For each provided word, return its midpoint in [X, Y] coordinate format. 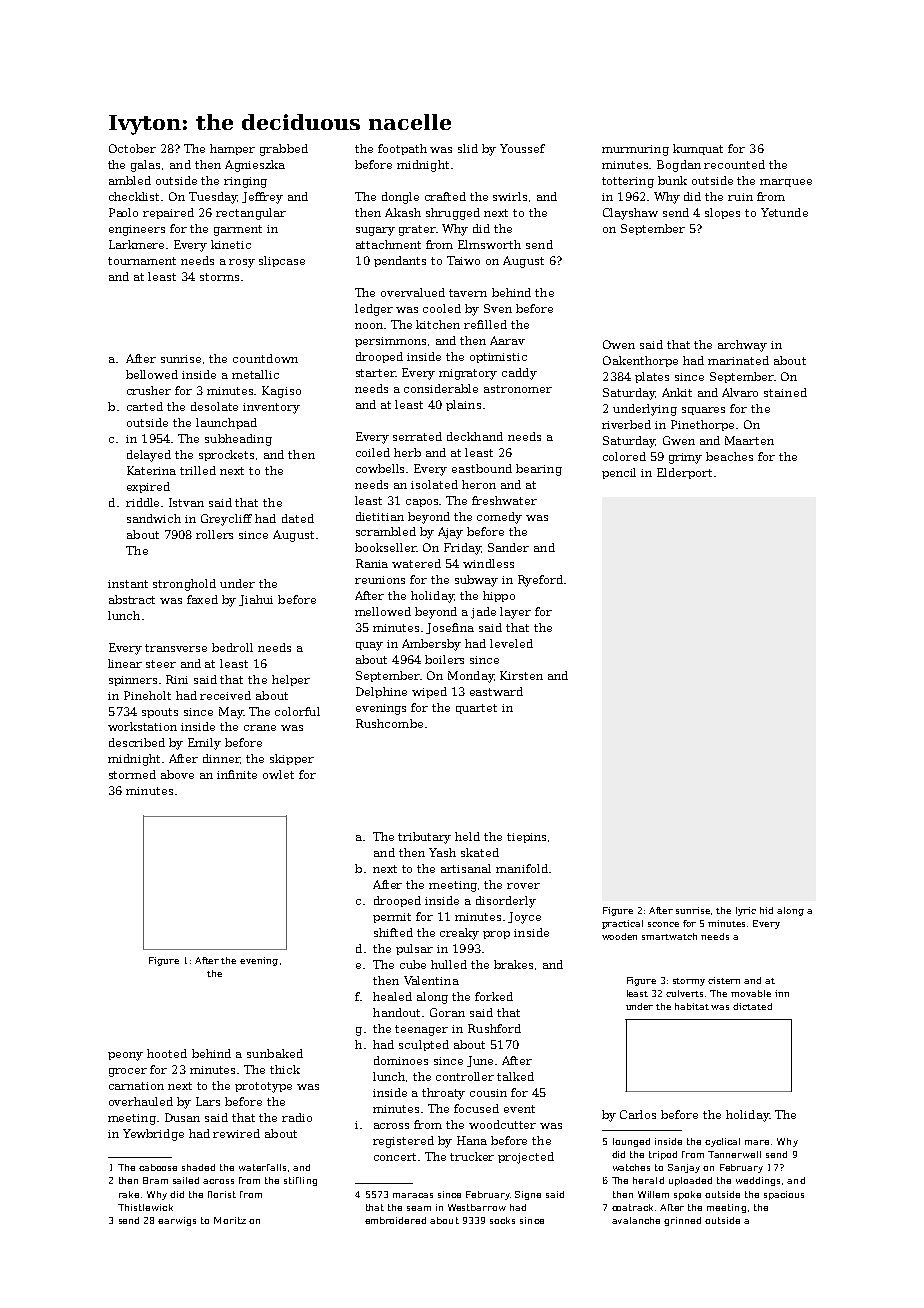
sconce [663, 924]
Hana [472, 1140]
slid [468, 148]
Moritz [230, 1220]
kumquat [698, 149]
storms [219, 277]
